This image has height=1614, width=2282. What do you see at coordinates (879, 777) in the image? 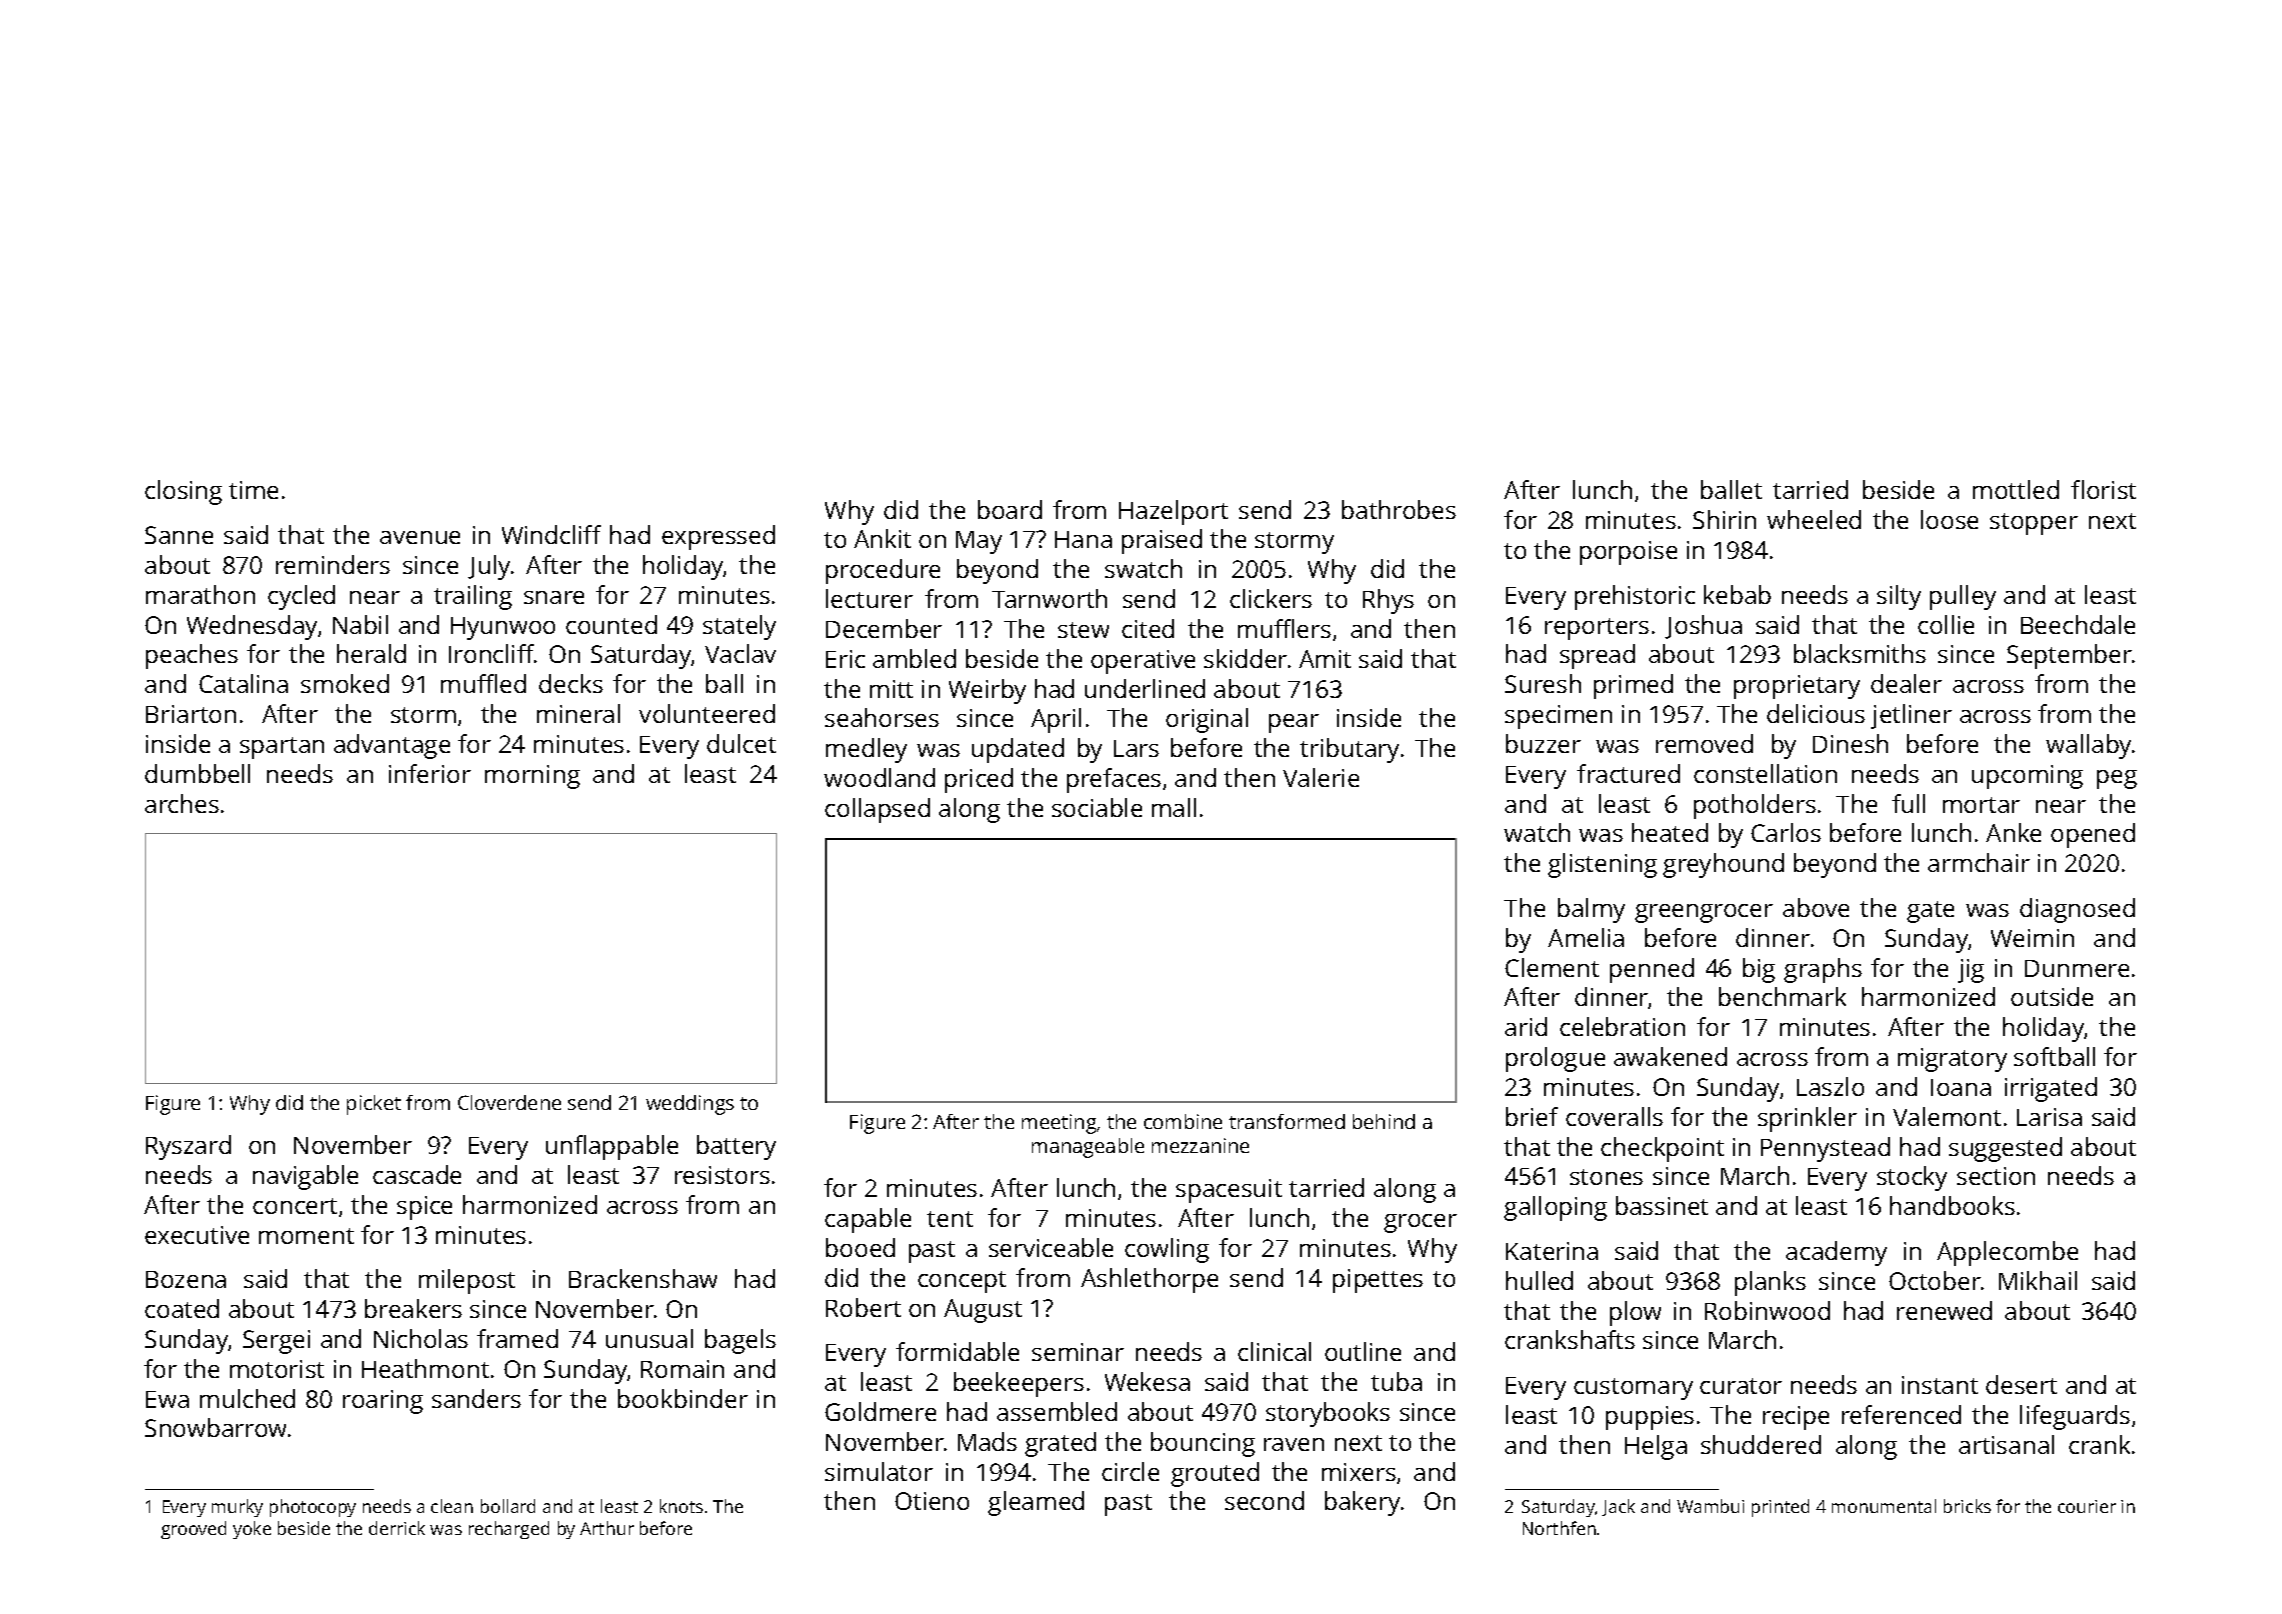
I see `woodland` at bounding box center [879, 777].
